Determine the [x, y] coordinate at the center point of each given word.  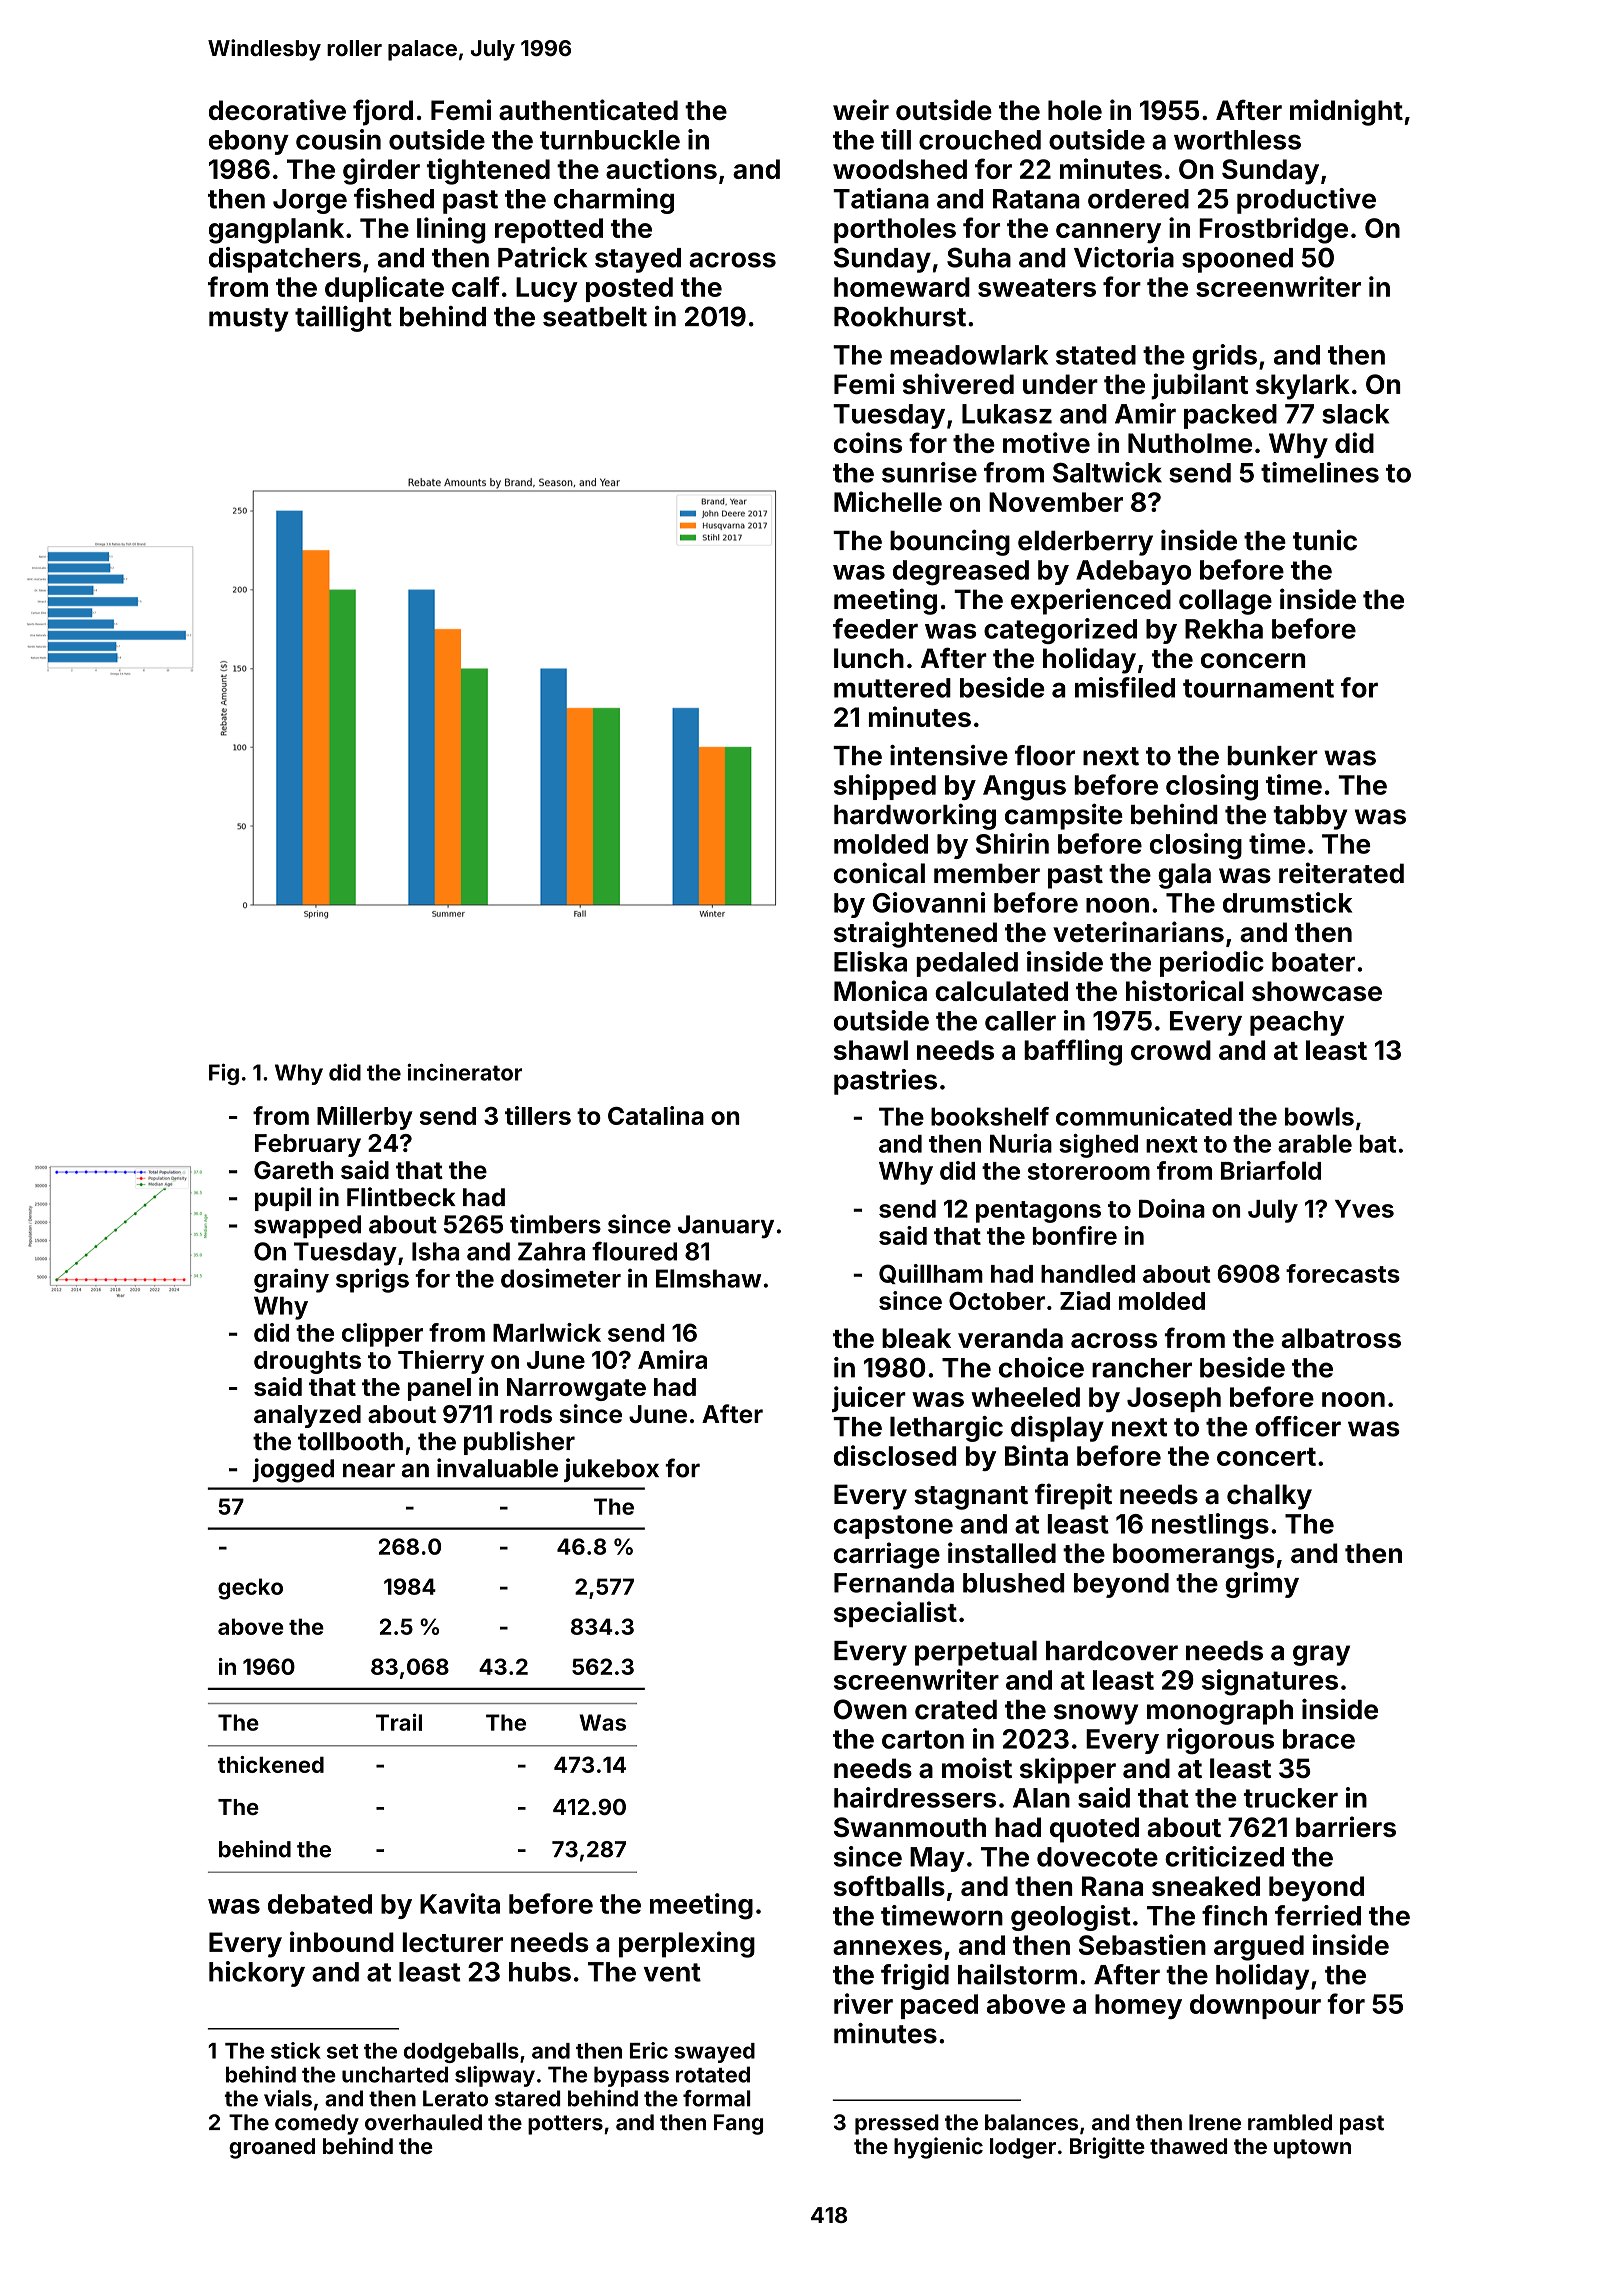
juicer [869, 1399]
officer [1298, 1426]
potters [565, 2125]
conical [879, 873]
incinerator [464, 1072]
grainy [291, 1280]
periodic [1212, 964]
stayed [638, 260]
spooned [1237, 260]
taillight [343, 319]
